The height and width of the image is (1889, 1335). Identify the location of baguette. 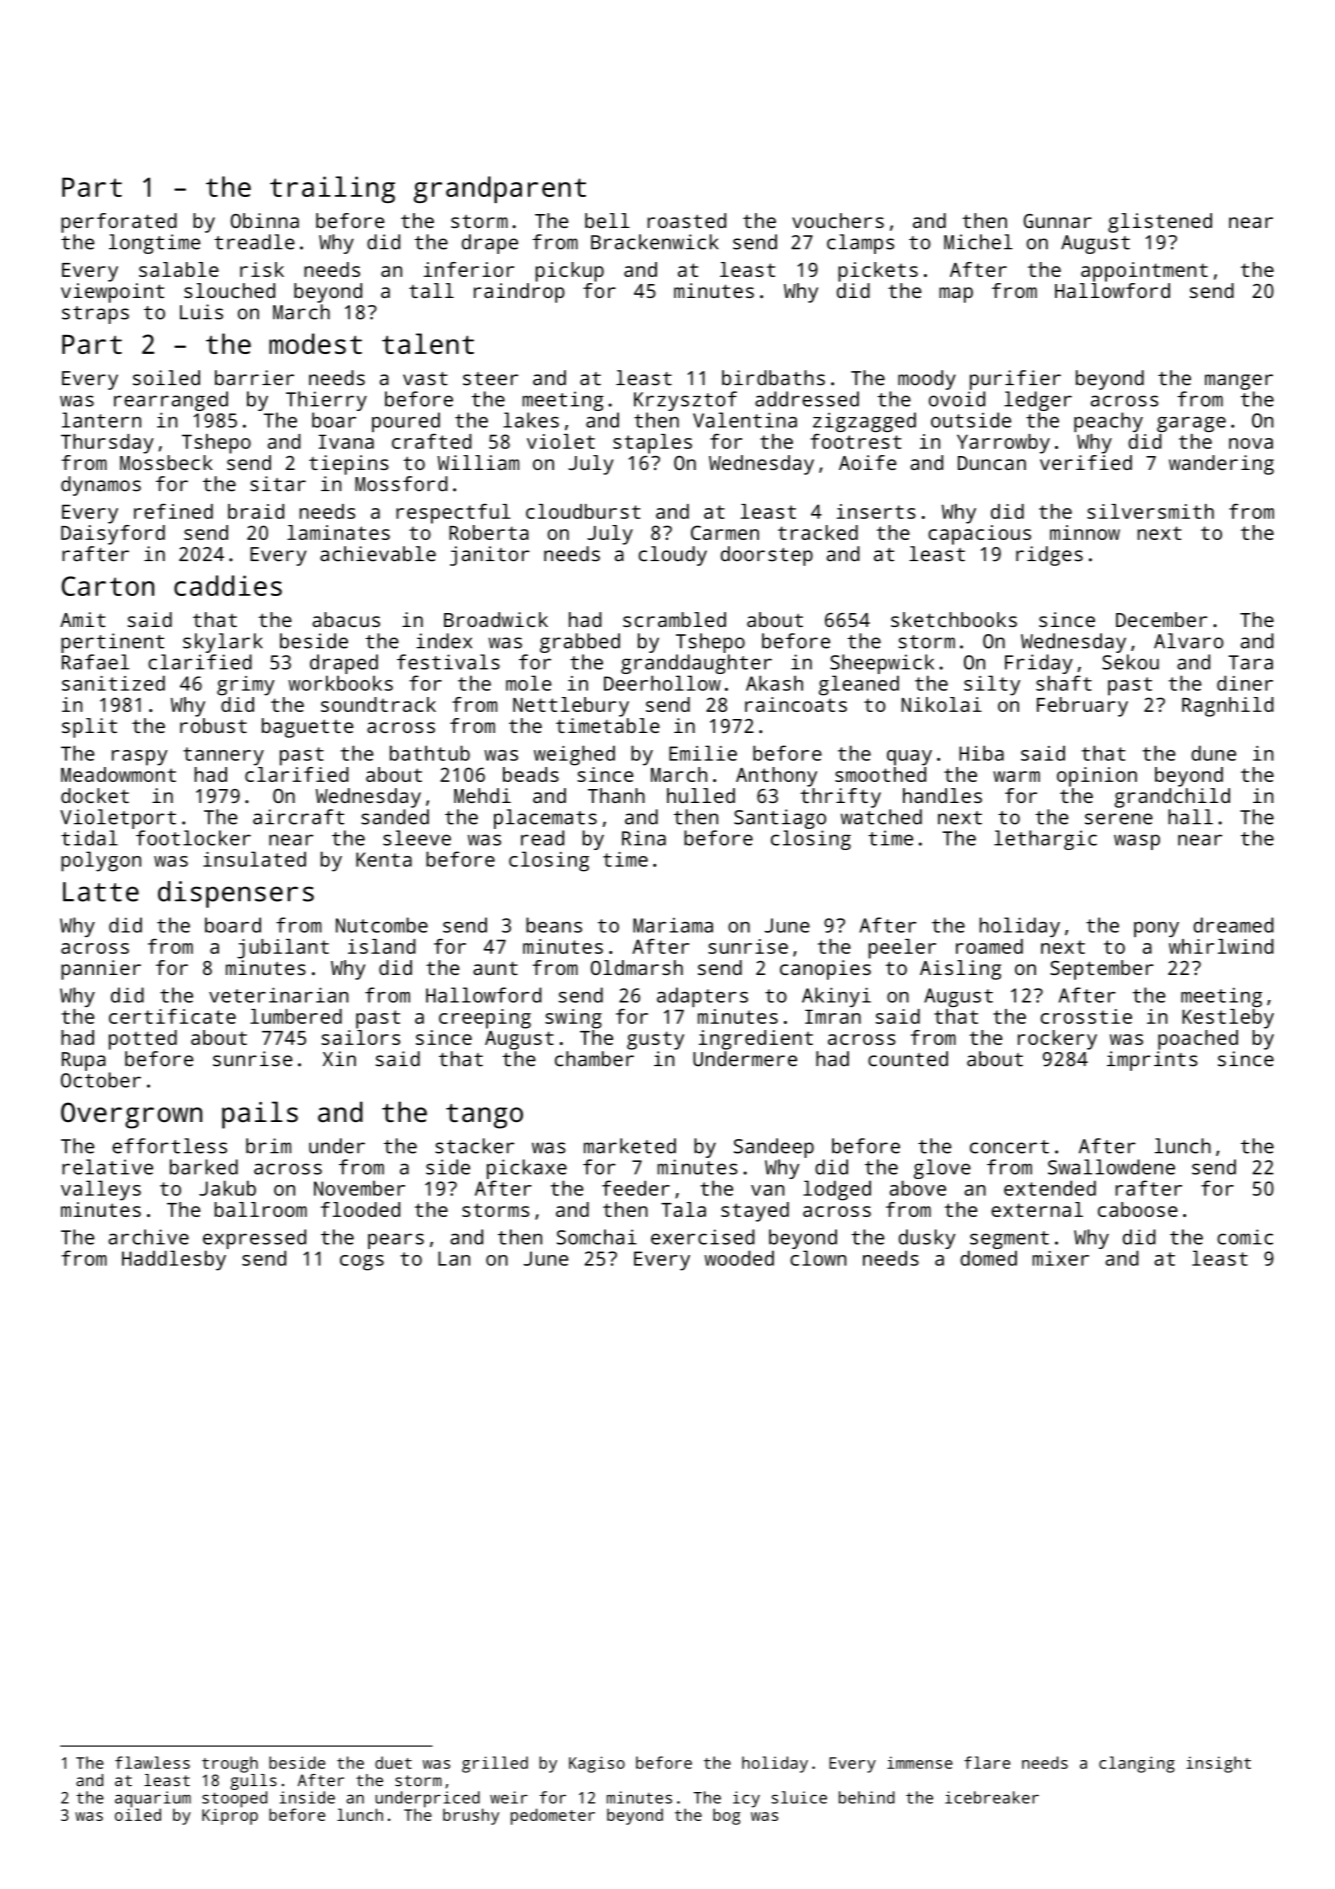
(308, 728).
